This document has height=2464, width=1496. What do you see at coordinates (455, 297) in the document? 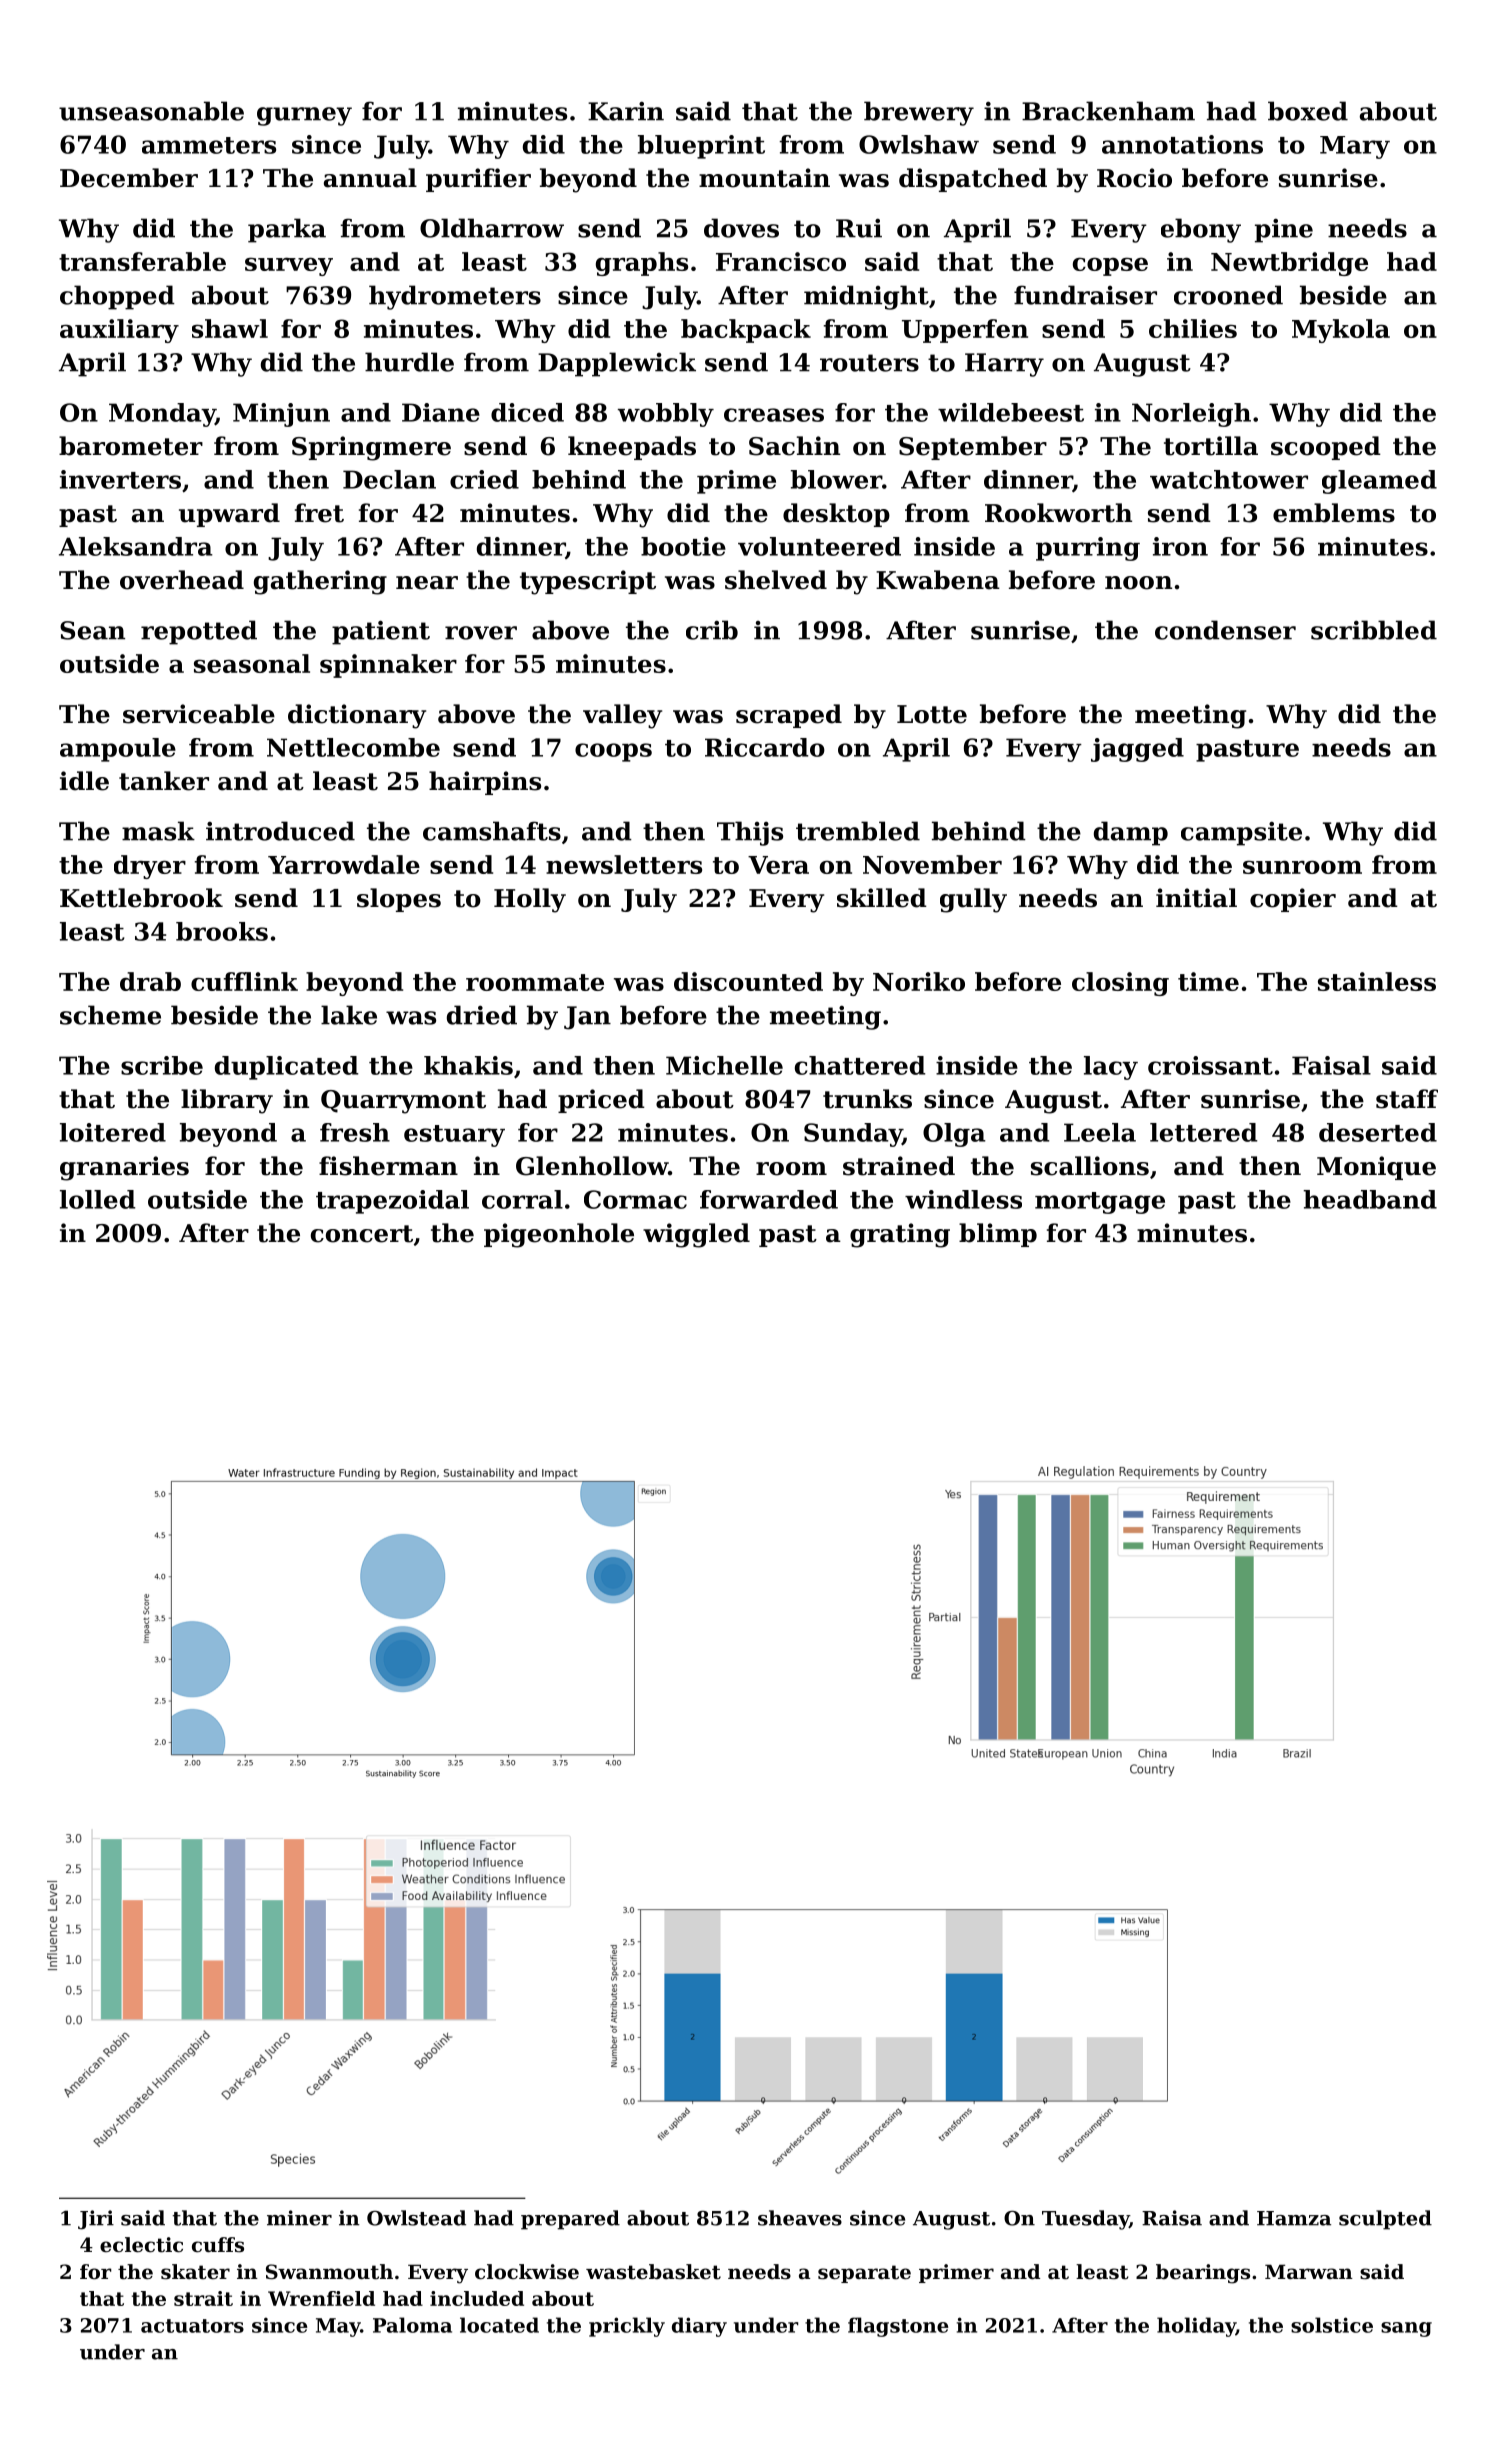
I see `hydrometers` at bounding box center [455, 297].
